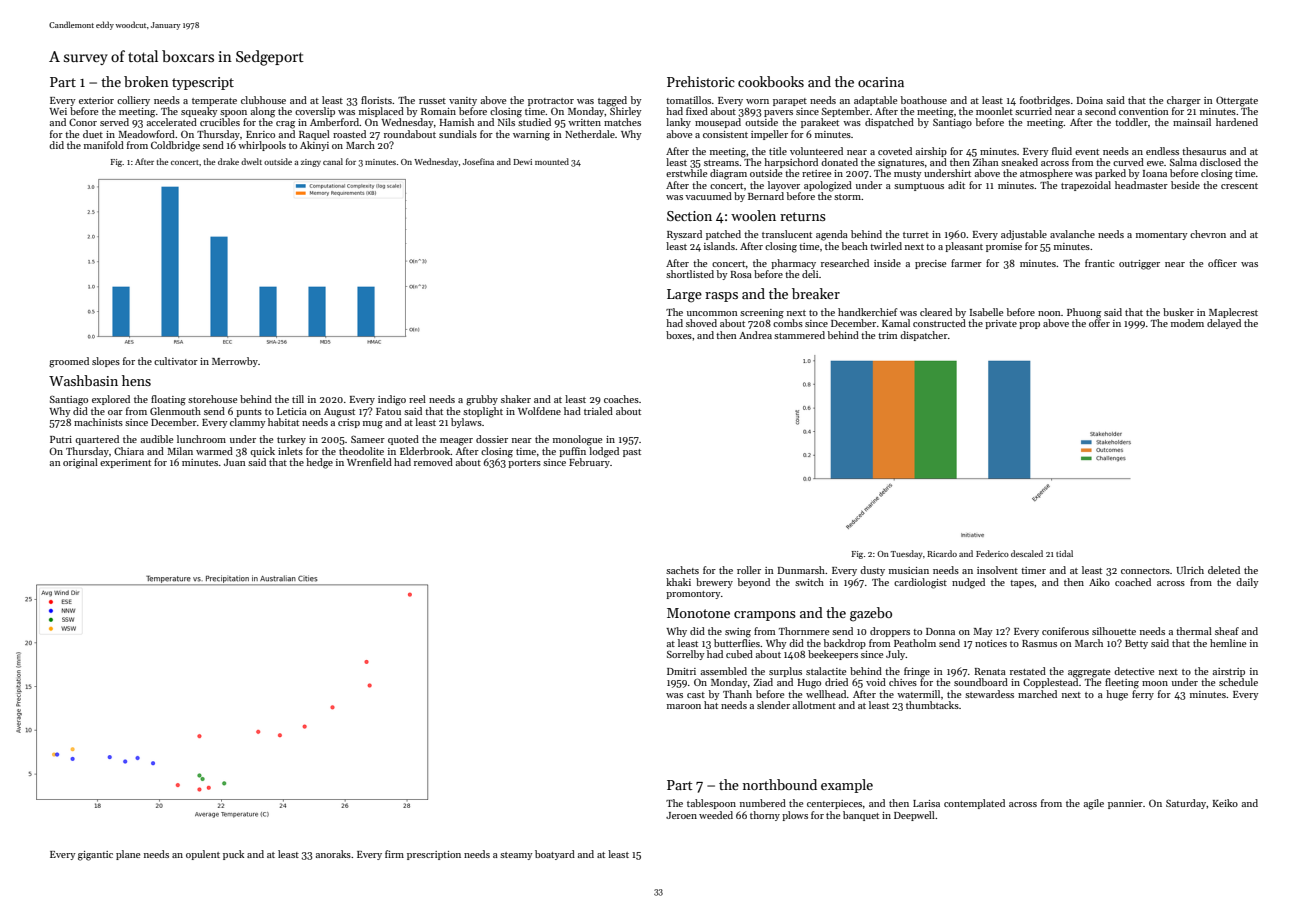 Image resolution: width=1308 pixels, height=924 pixels. What do you see at coordinates (319, 463) in the screenshot?
I see `hedge` at bounding box center [319, 463].
